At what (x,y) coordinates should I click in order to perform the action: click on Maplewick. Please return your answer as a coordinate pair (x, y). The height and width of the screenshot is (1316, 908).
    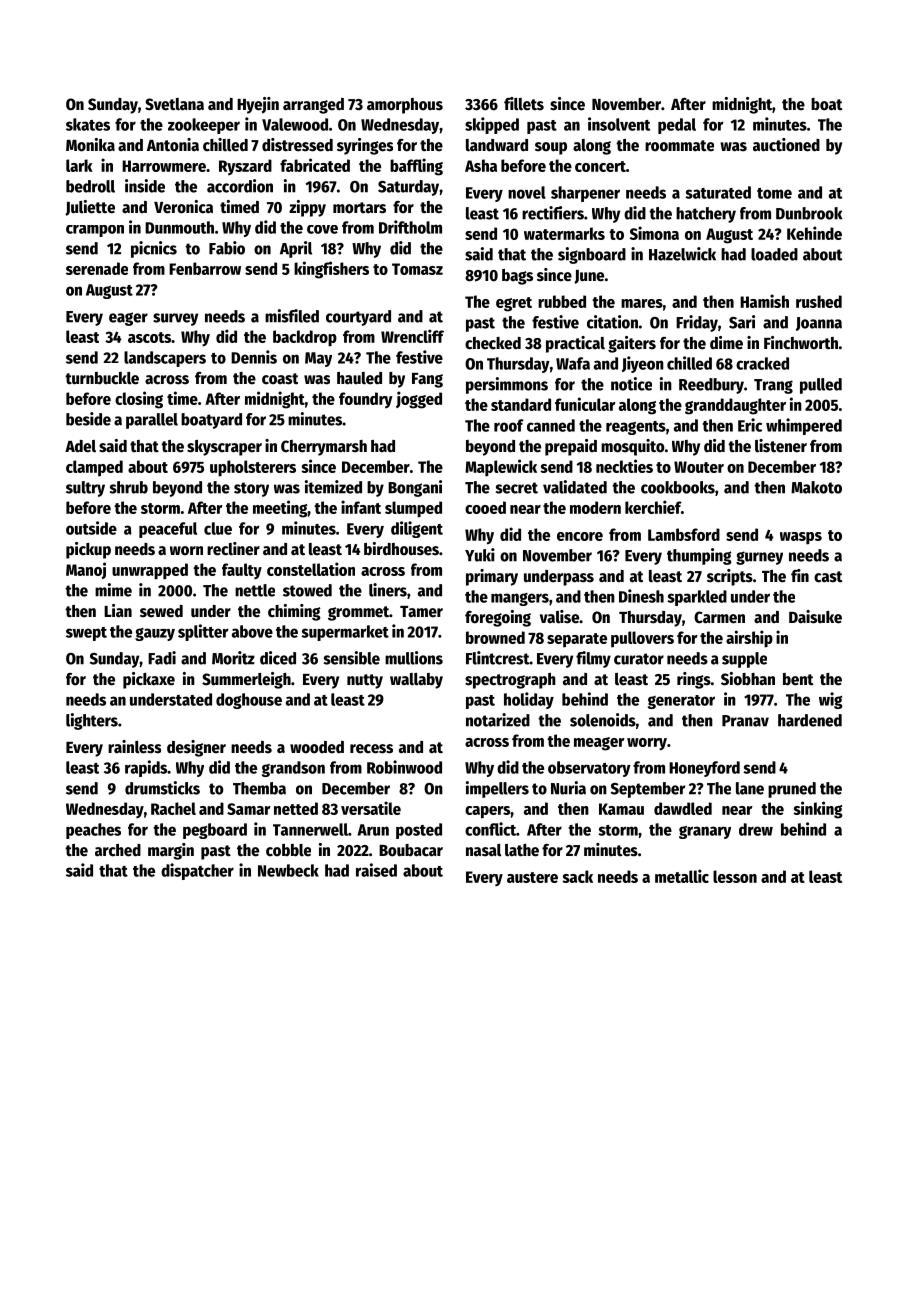
    Looking at the image, I should click on (501, 467).
